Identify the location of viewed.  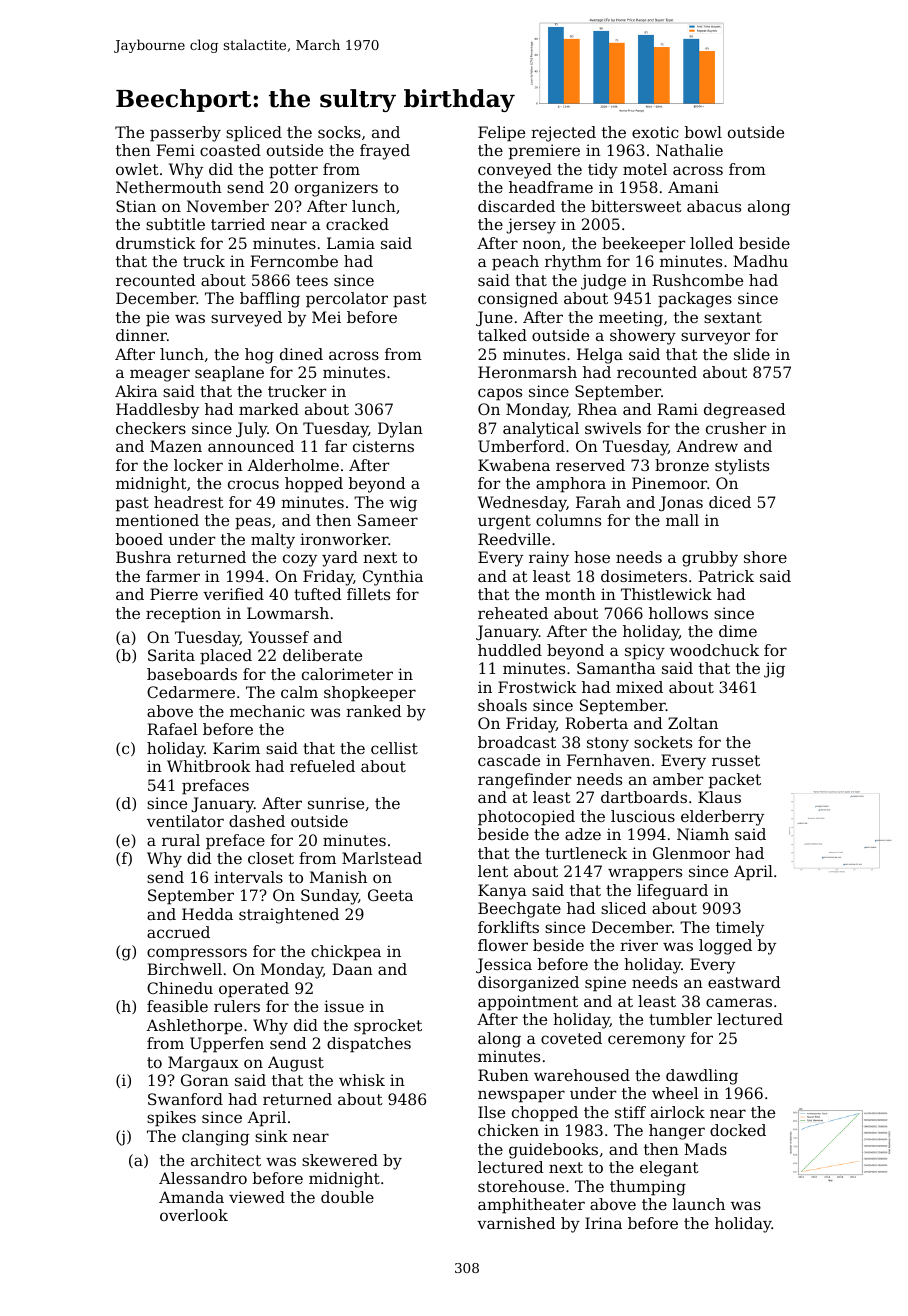
(257, 1197).
